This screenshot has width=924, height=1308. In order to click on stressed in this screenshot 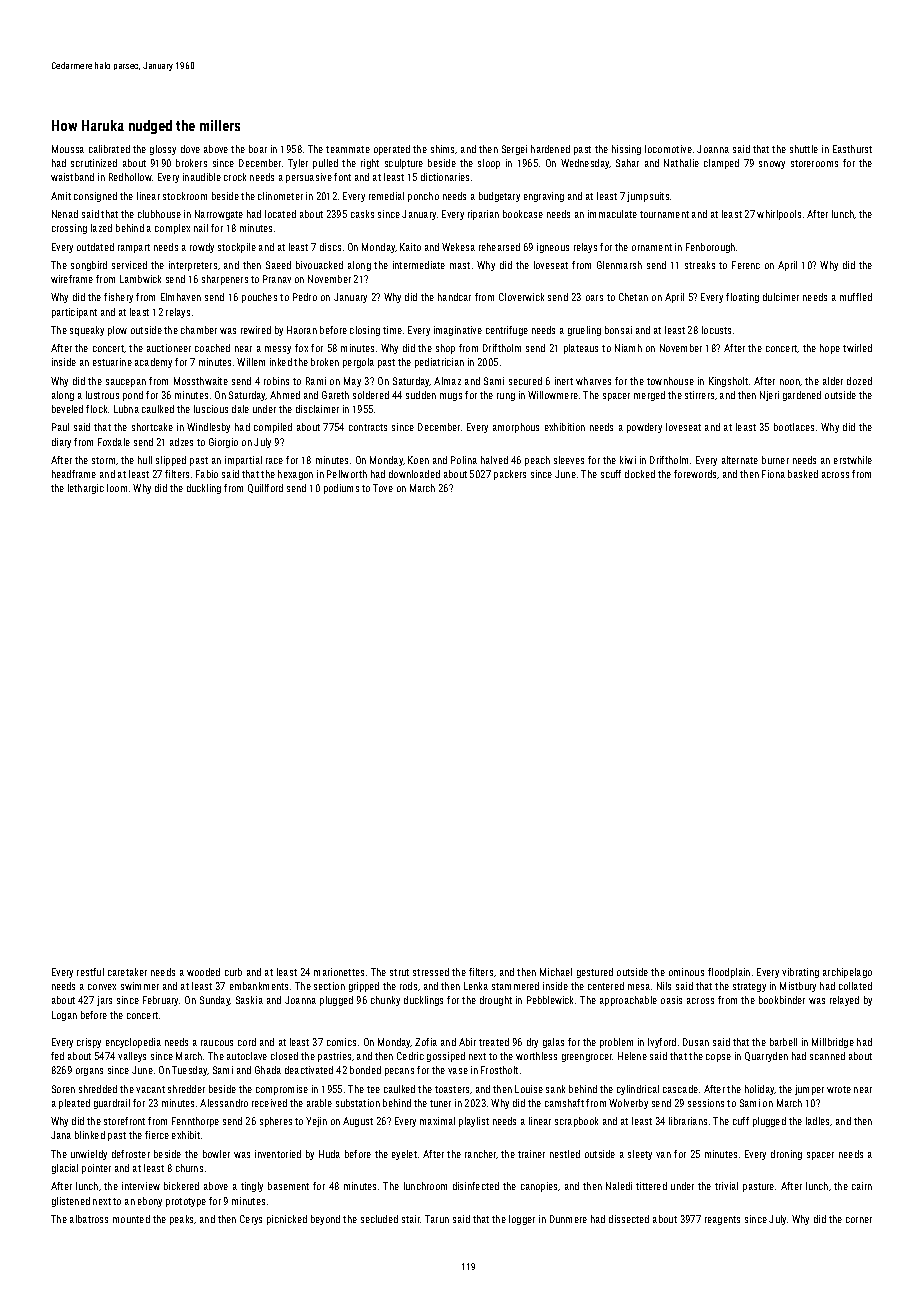, I will do `click(431, 972)`.
